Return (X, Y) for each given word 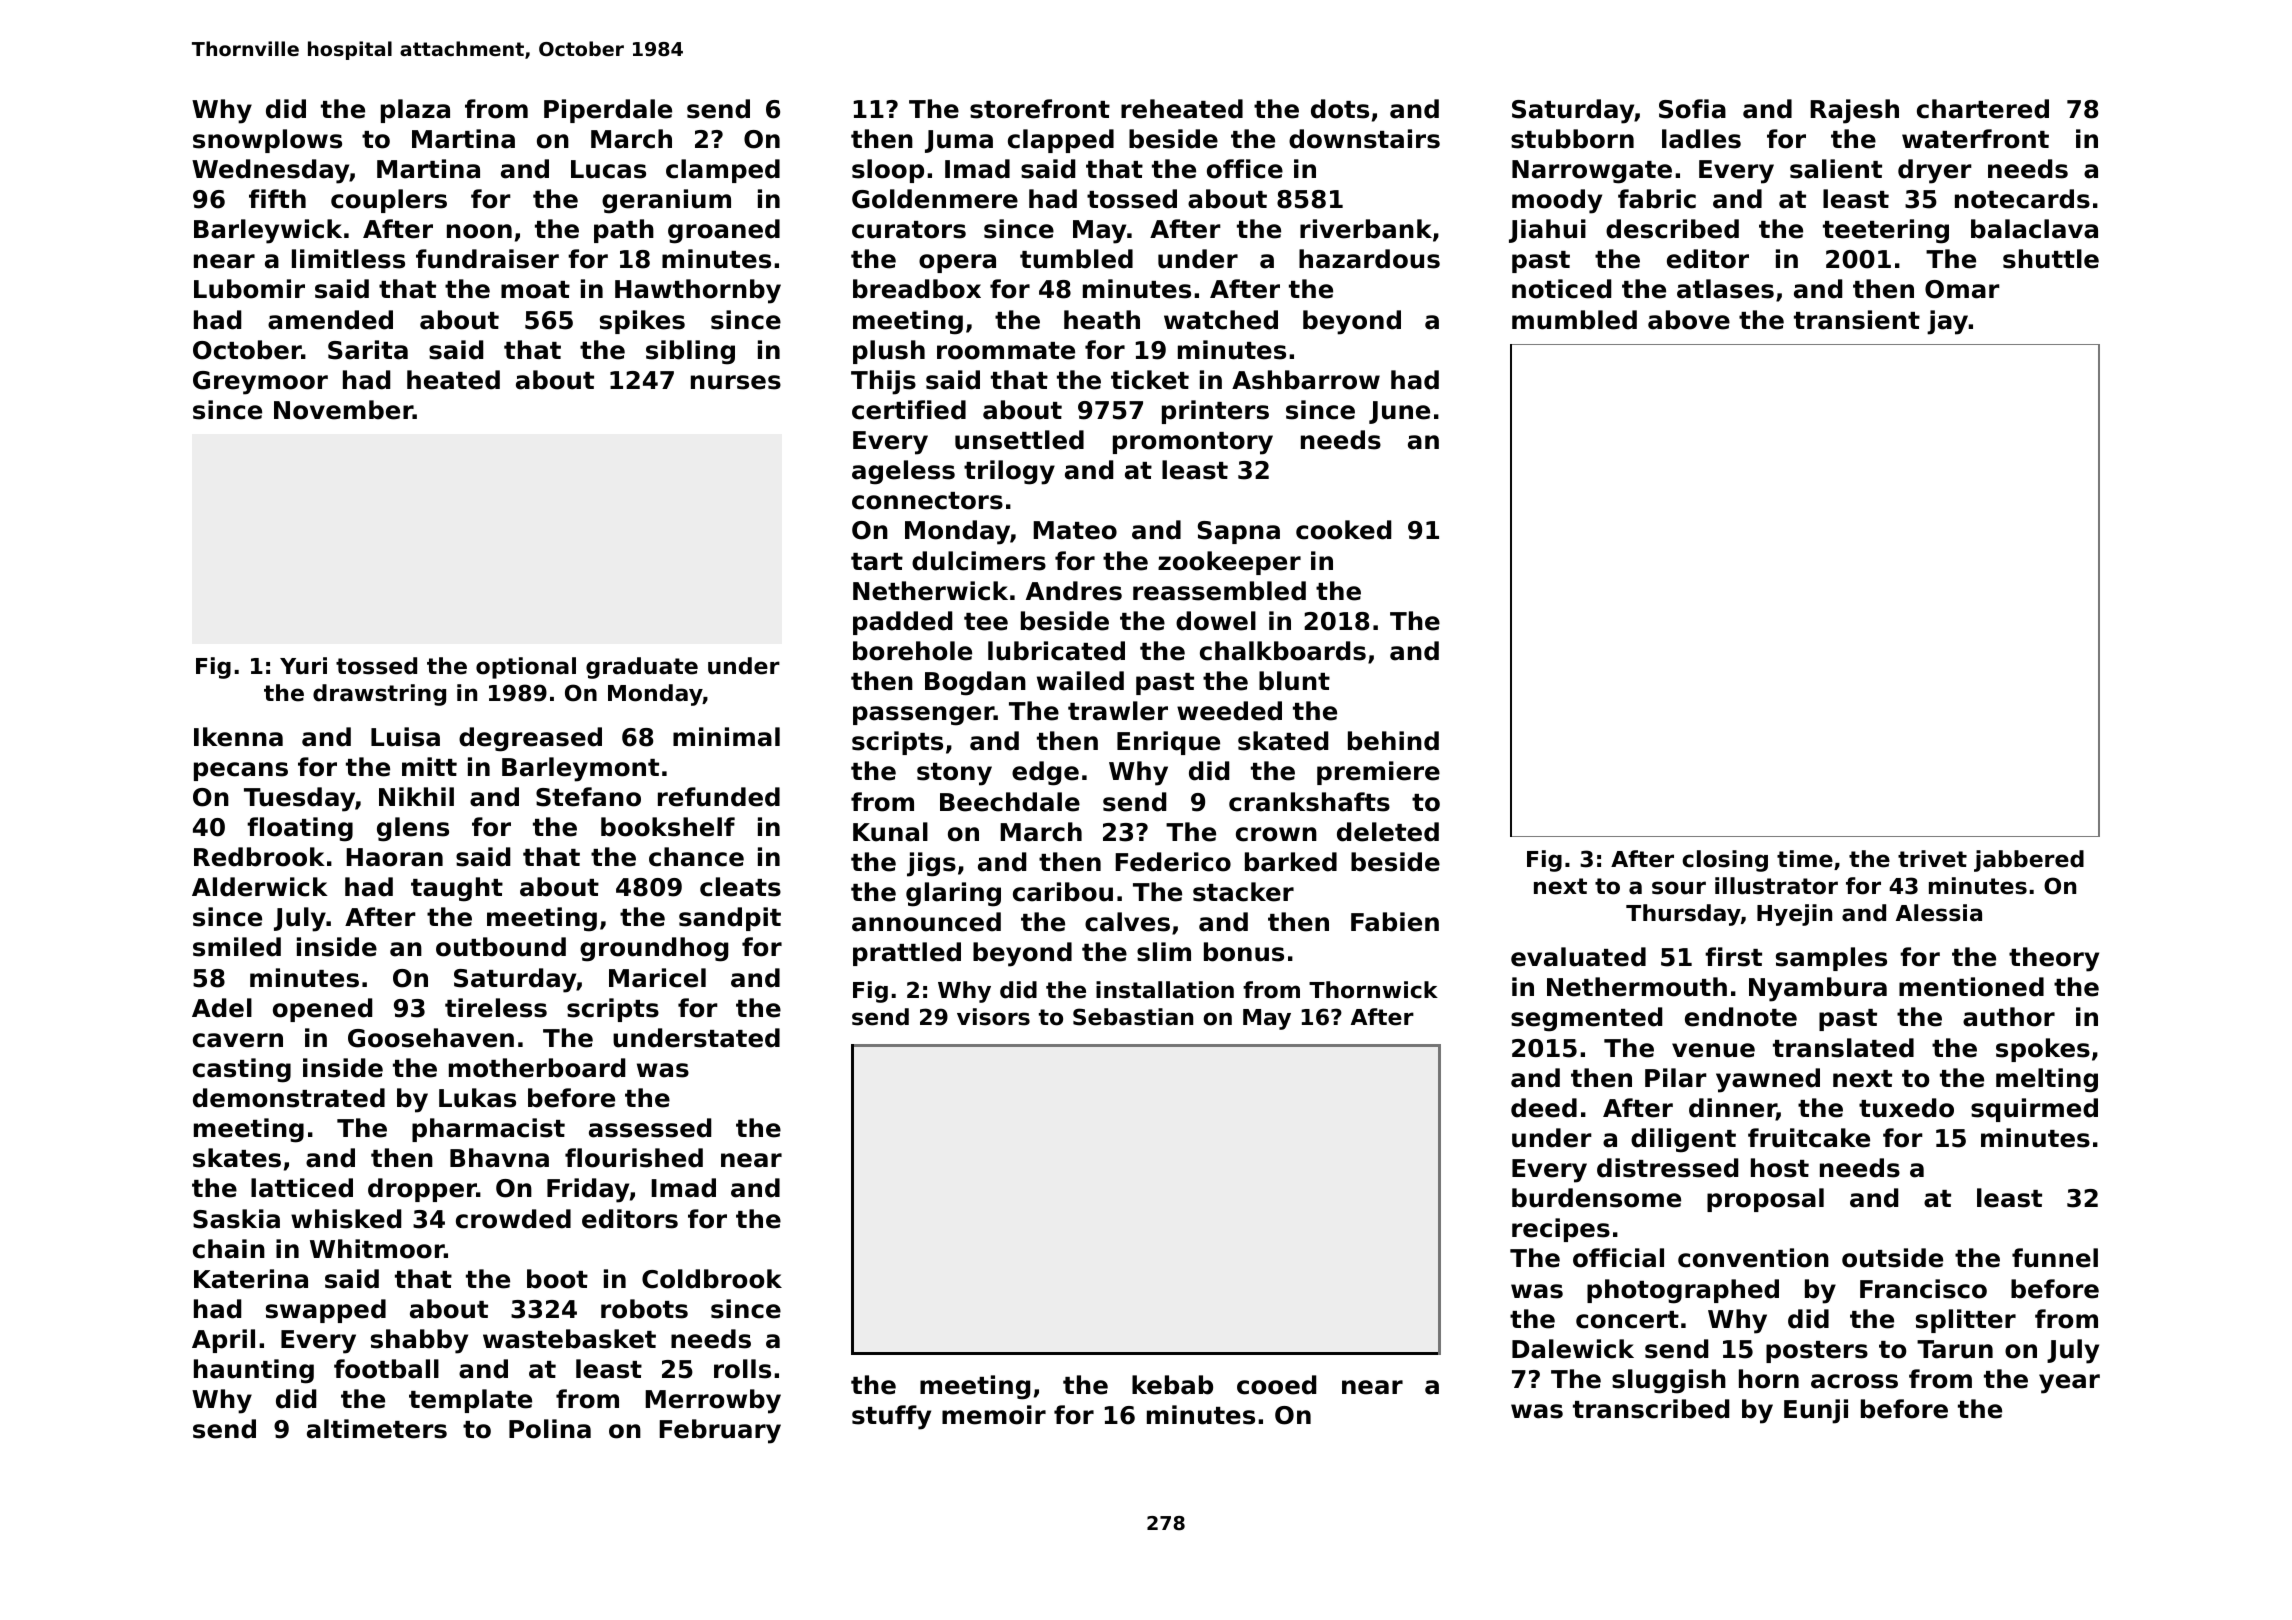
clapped (1061, 141)
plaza (415, 111)
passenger (923, 716)
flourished (634, 1158)
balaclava (2034, 229)
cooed (1276, 1385)
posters (1817, 1352)
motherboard (537, 1068)
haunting (254, 1371)
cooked (1343, 530)
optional (526, 668)
